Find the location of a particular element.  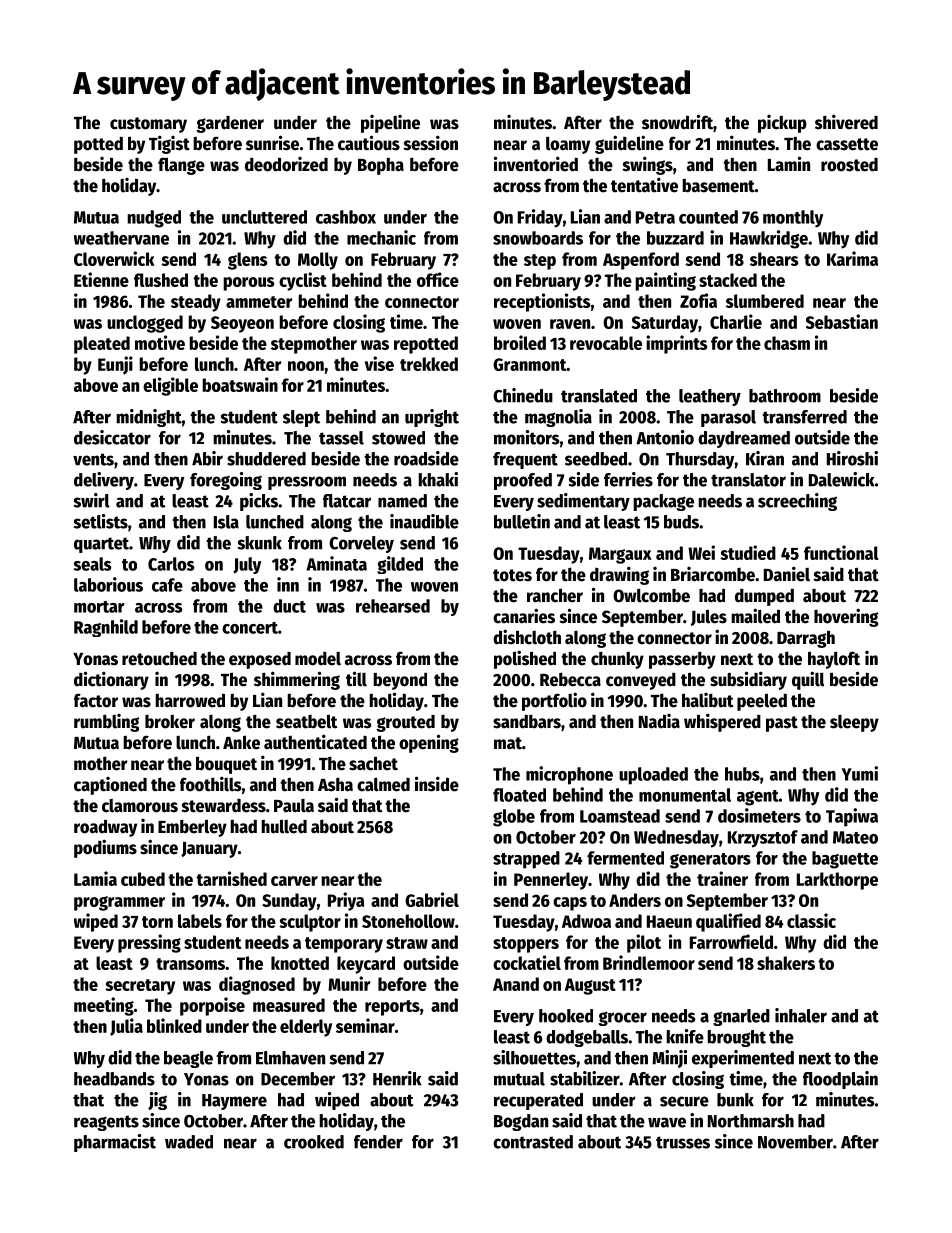

generators is located at coordinates (710, 861).
